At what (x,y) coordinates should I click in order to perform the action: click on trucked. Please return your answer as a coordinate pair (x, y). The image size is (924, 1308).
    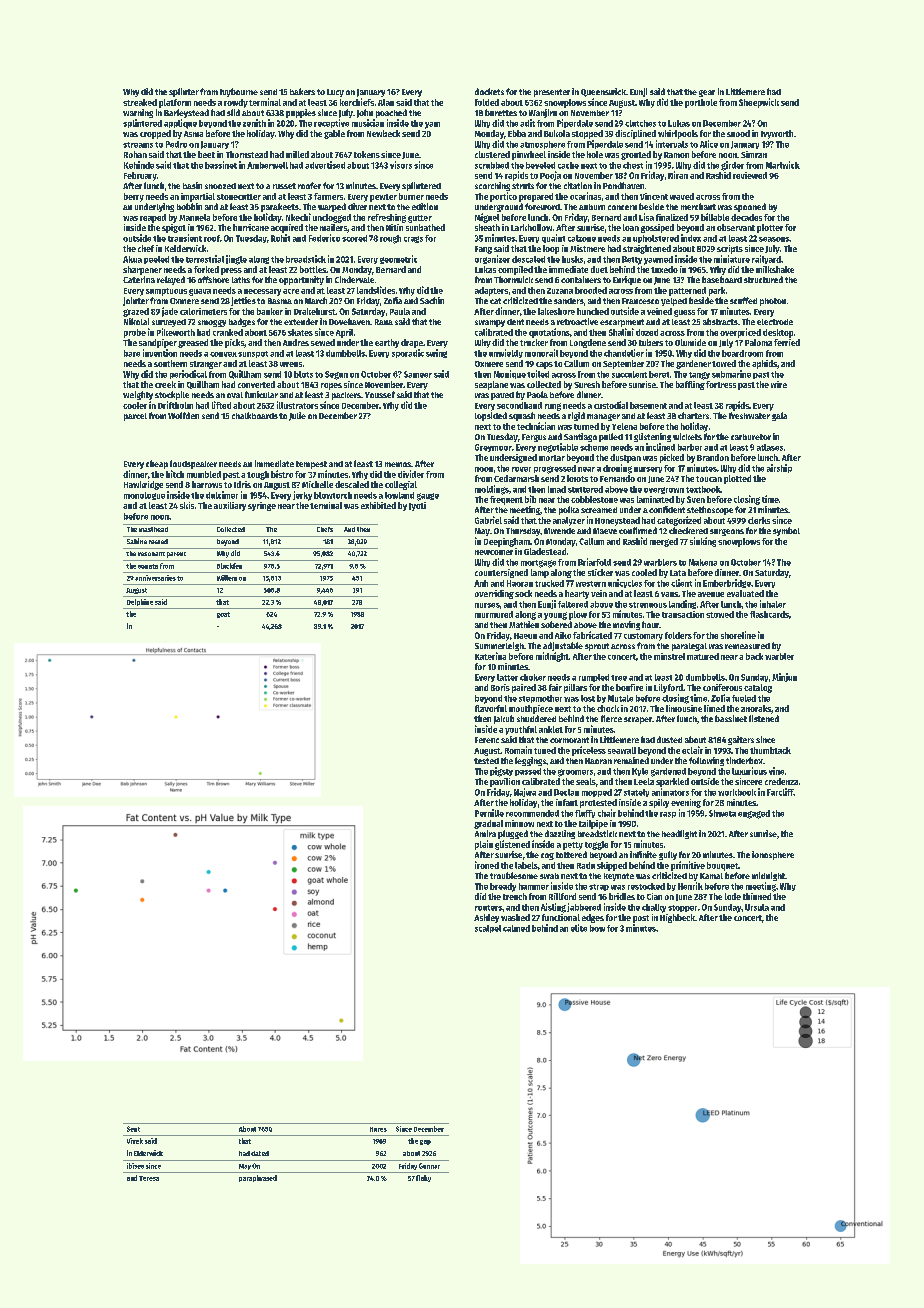
    Looking at the image, I should click on (549, 583).
